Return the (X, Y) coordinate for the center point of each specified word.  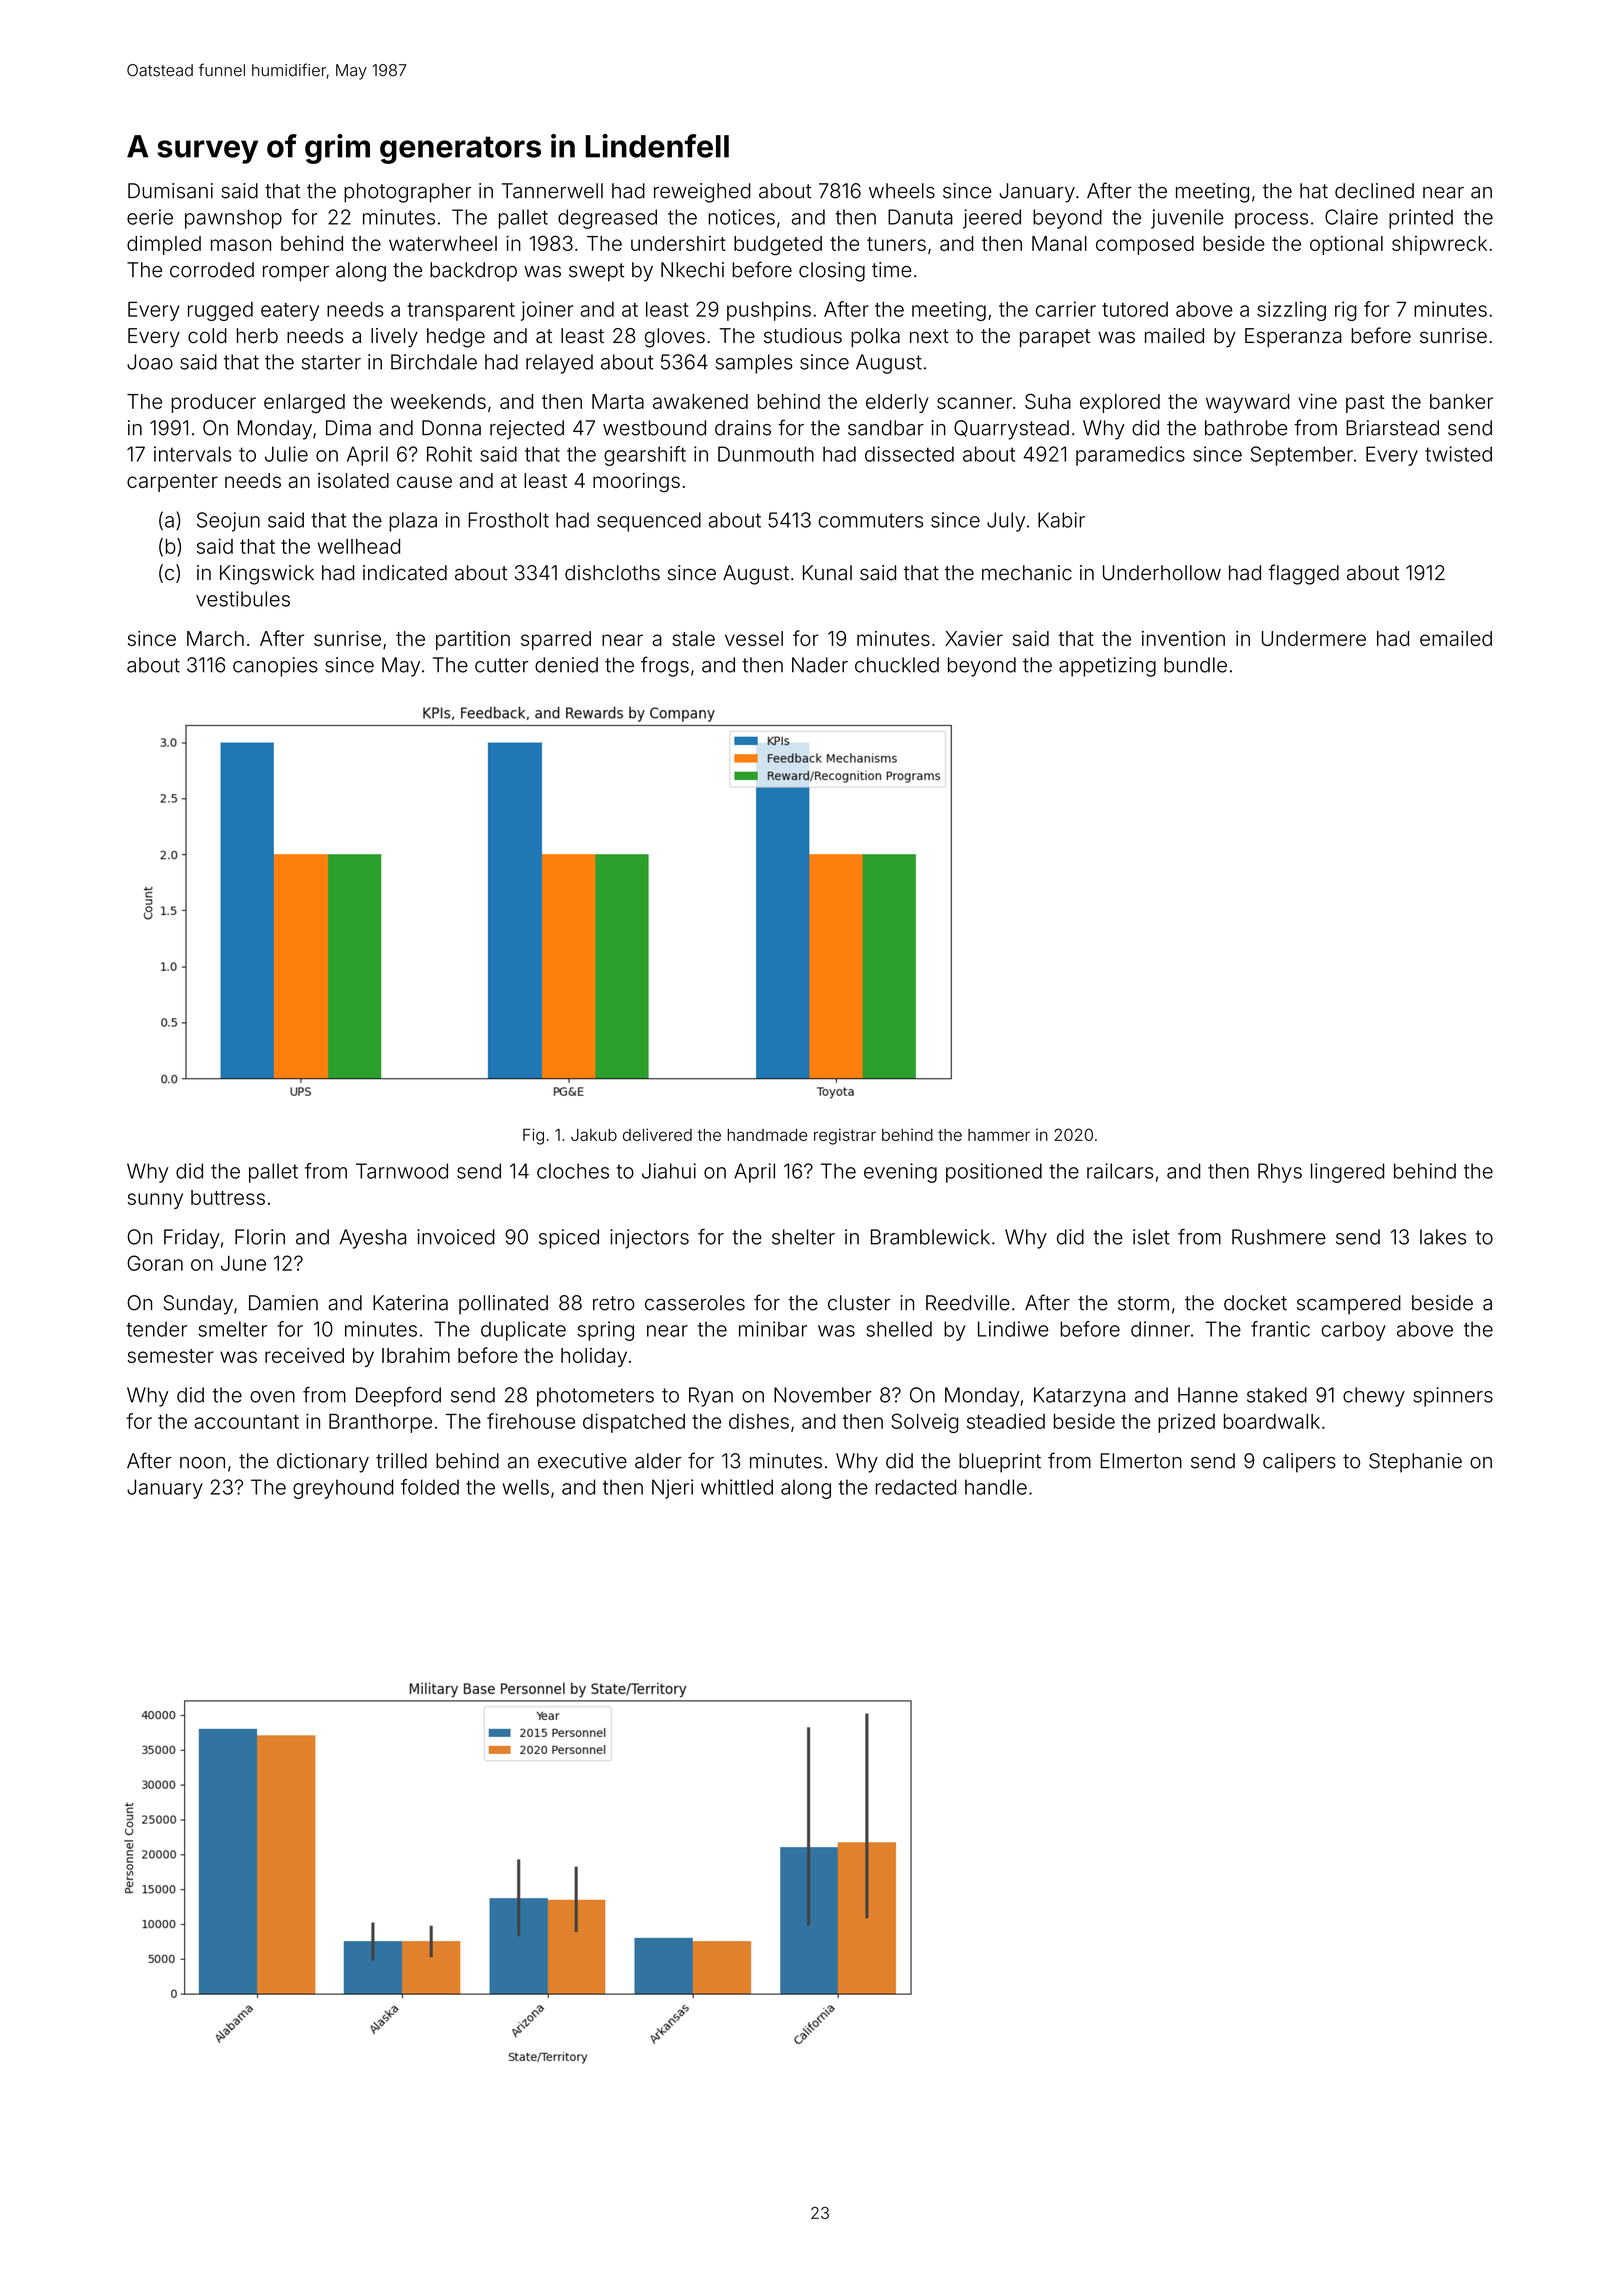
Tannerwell (552, 191)
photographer (407, 193)
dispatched (634, 1423)
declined (1374, 191)
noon (202, 1463)
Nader (820, 665)
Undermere (1314, 638)
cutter (502, 665)
